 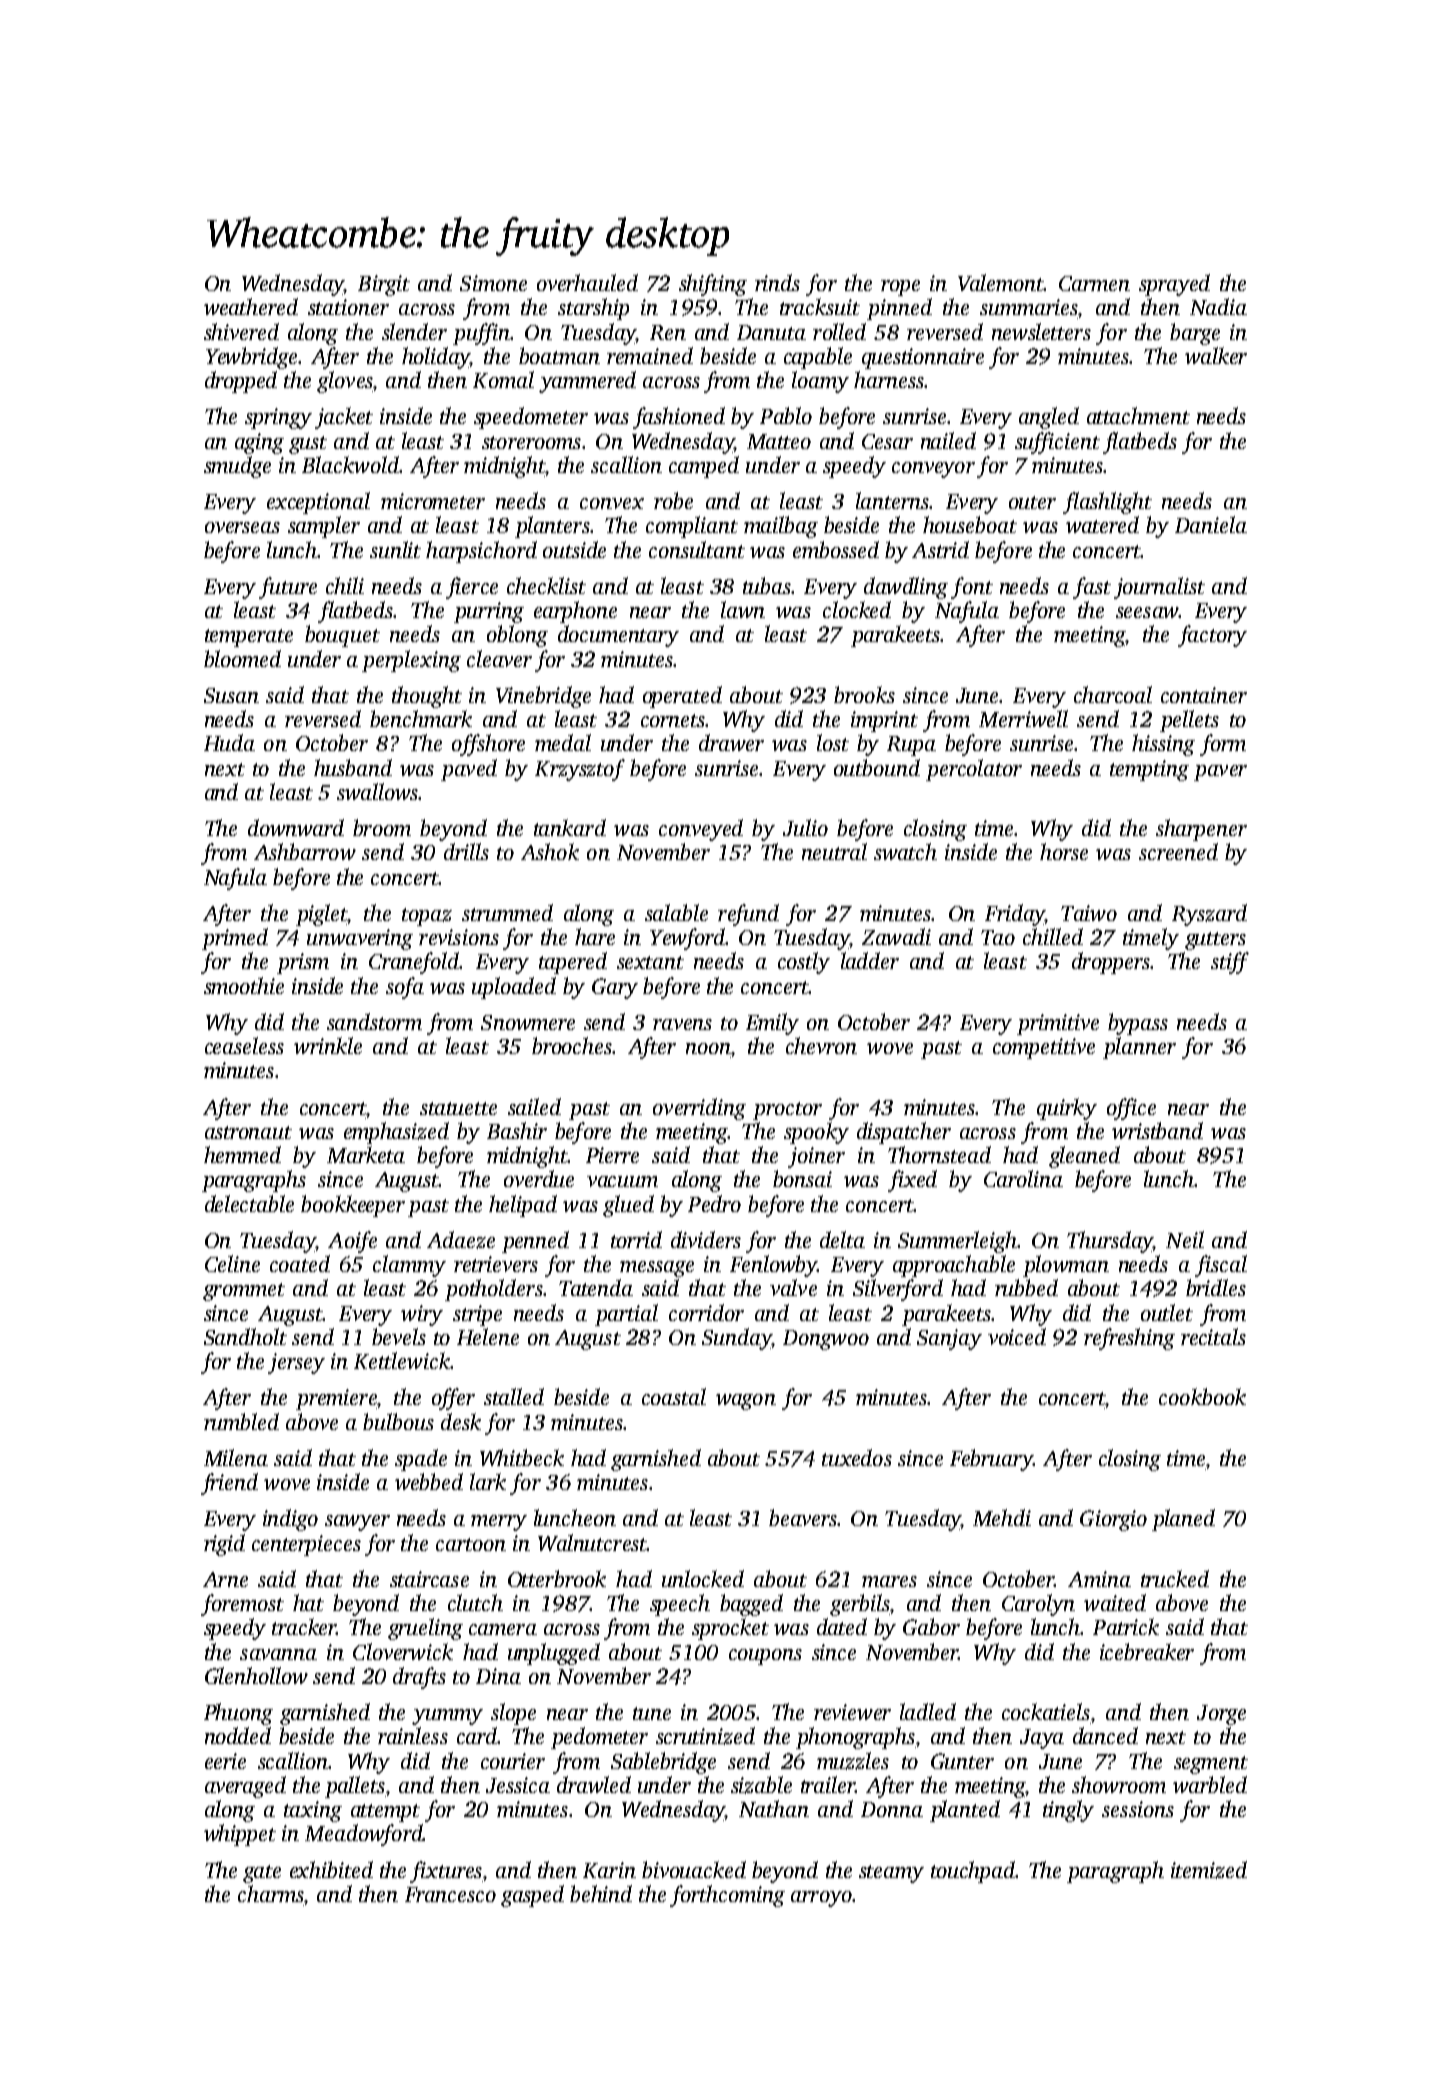 What do you see at coordinates (714, 1203) in the page?
I see `Pedro` at bounding box center [714, 1203].
